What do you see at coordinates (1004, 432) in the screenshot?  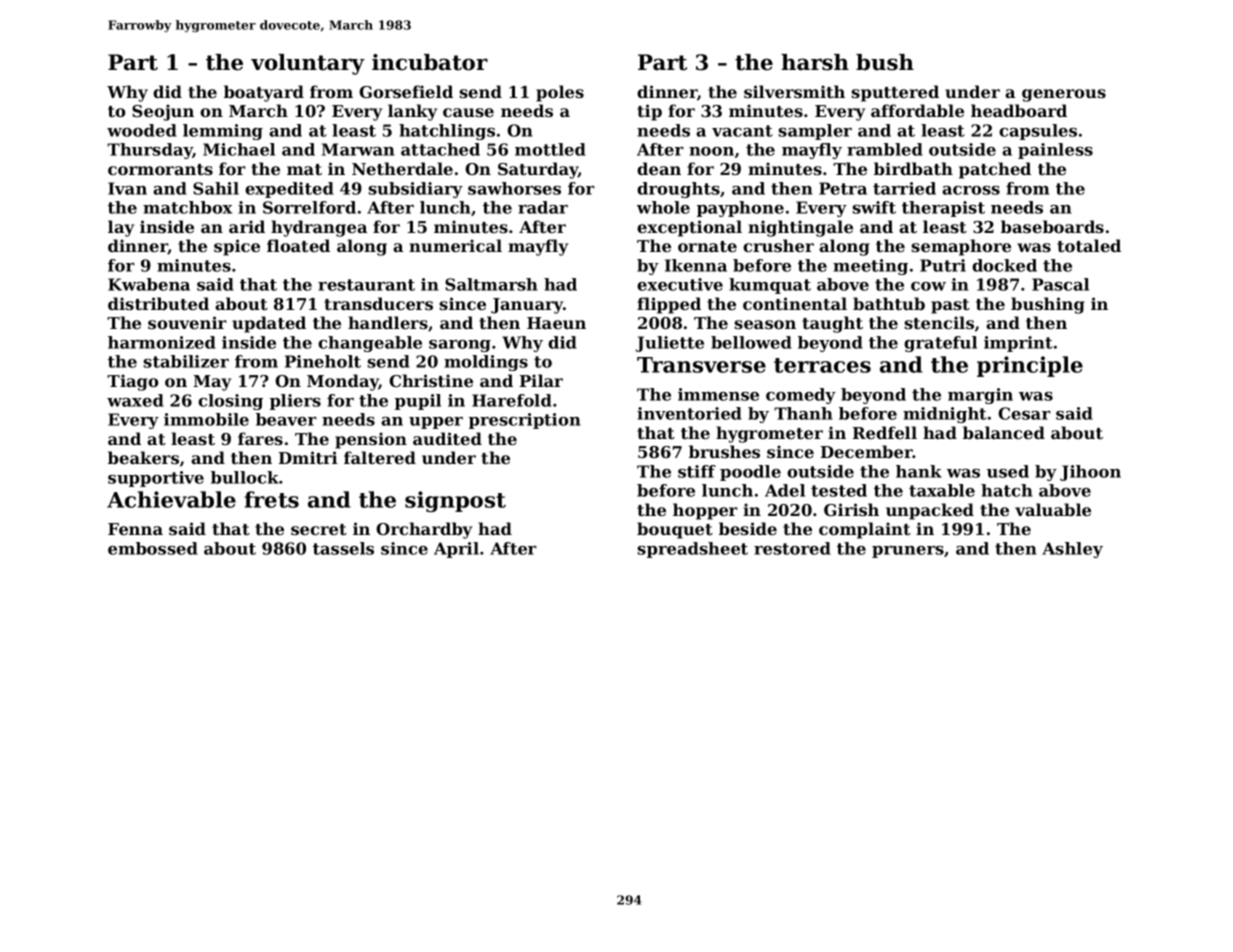 I see `balanced` at bounding box center [1004, 432].
